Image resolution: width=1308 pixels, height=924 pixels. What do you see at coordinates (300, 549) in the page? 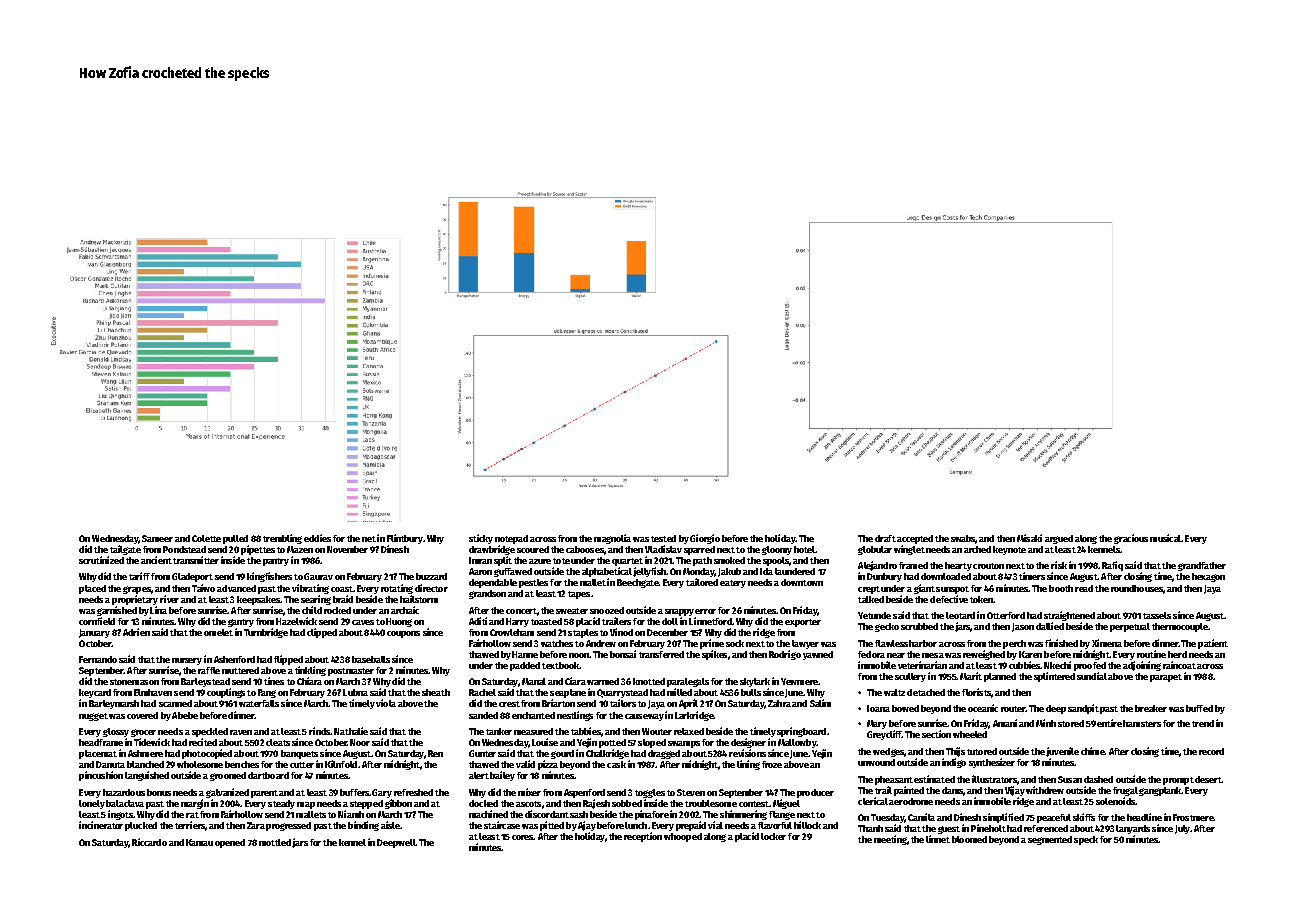
I see `Mazen` at bounding box center [300, 549].
